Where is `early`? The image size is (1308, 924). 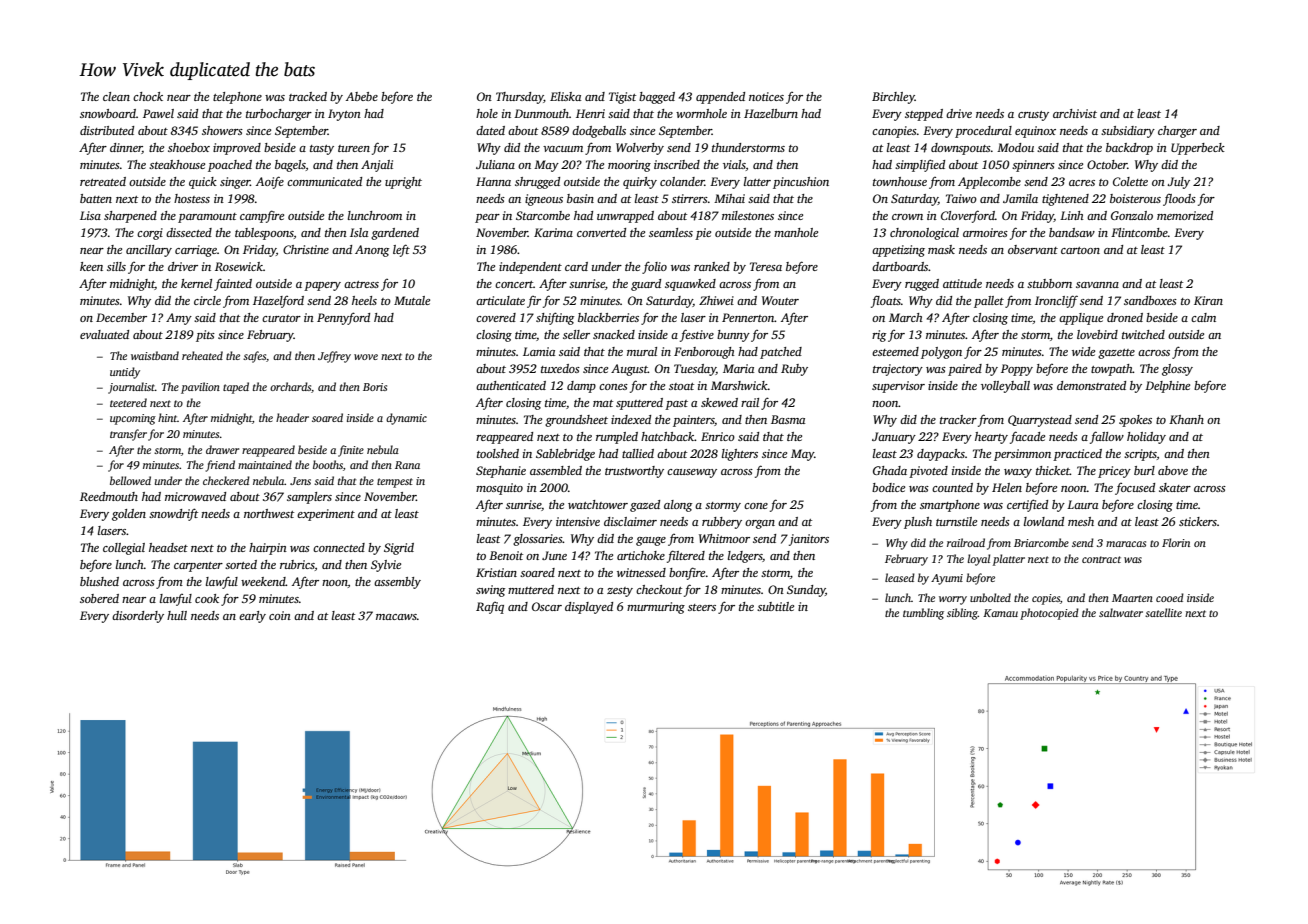
early is located at coordinates (252, 617).
